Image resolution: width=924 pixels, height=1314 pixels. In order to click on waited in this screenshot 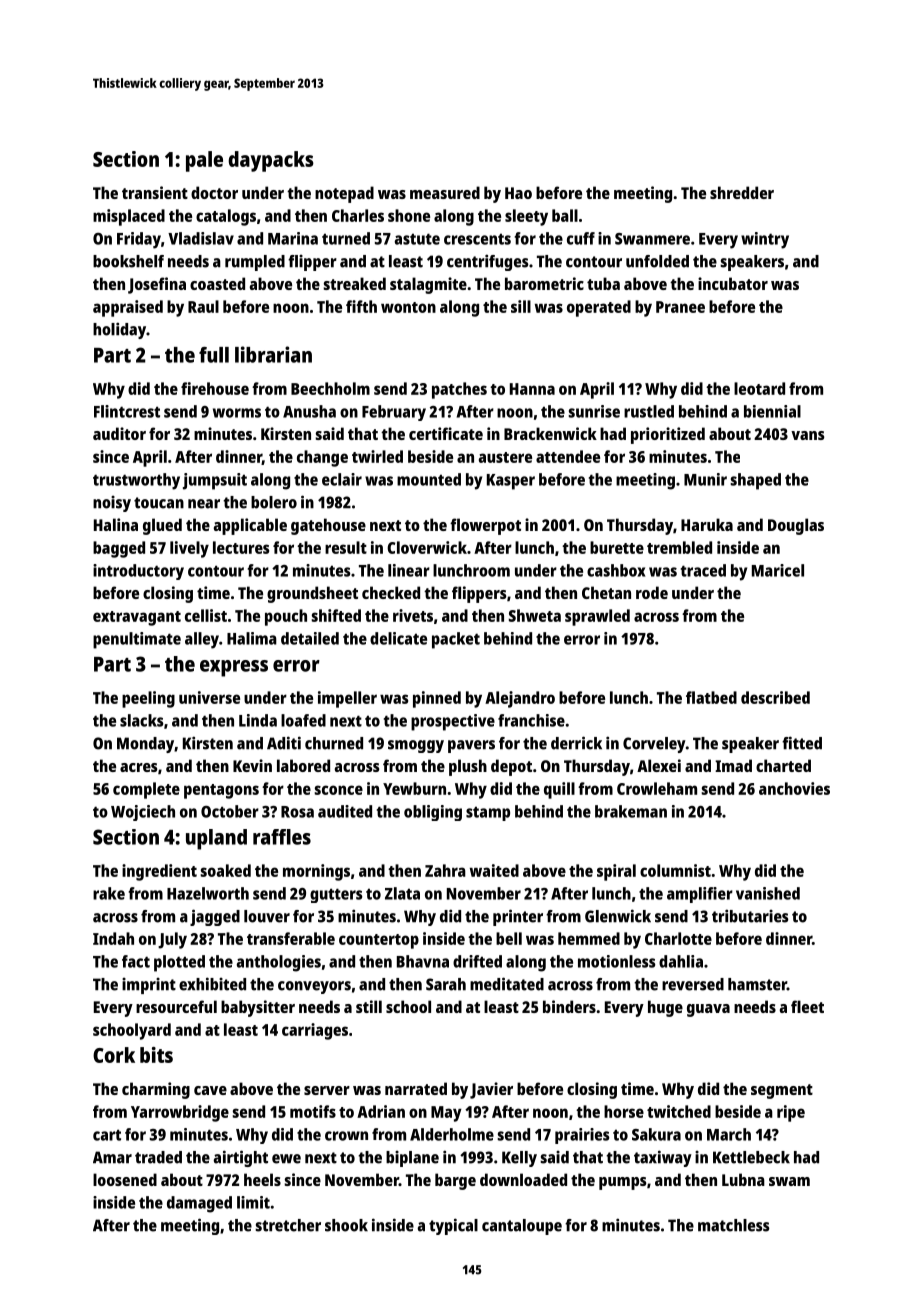, I will do `click(494, 870)`.
